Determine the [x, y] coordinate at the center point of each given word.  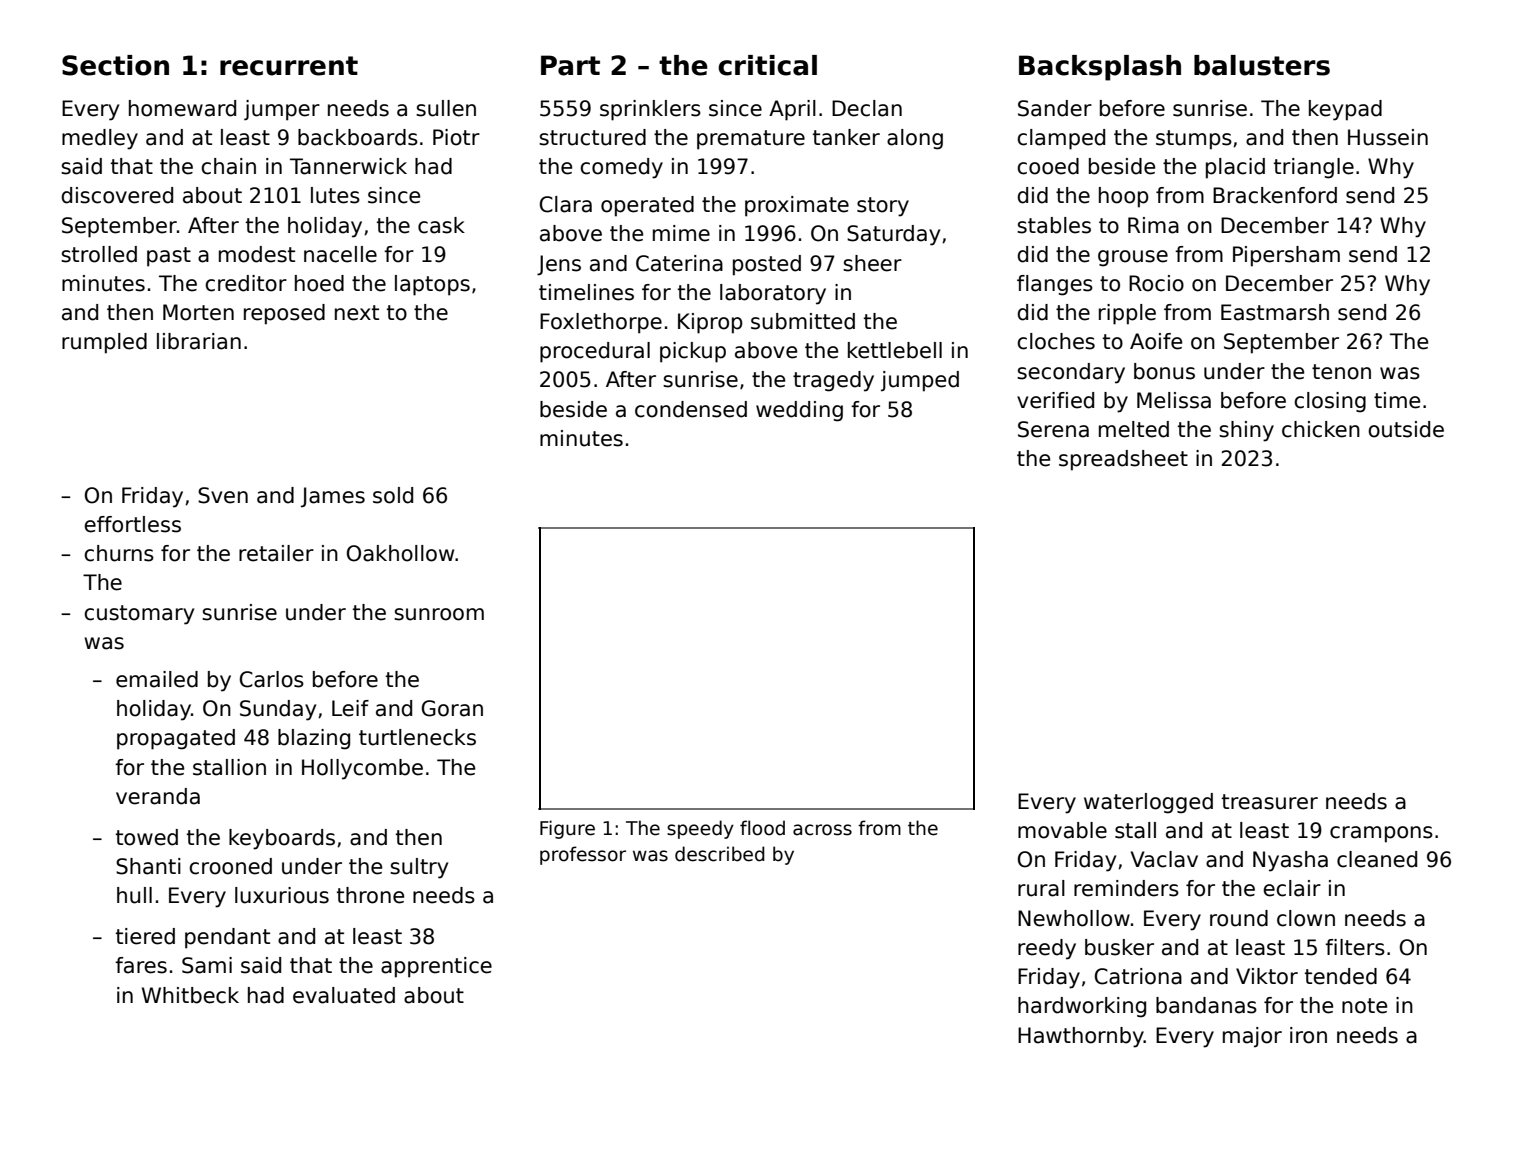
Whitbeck [190, 995]
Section [115, 65]
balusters [1262, 65]
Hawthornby [1081, 1037]
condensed [691, 409]
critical [767, 65]
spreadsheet [1123, 460]
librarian [199, 341]
